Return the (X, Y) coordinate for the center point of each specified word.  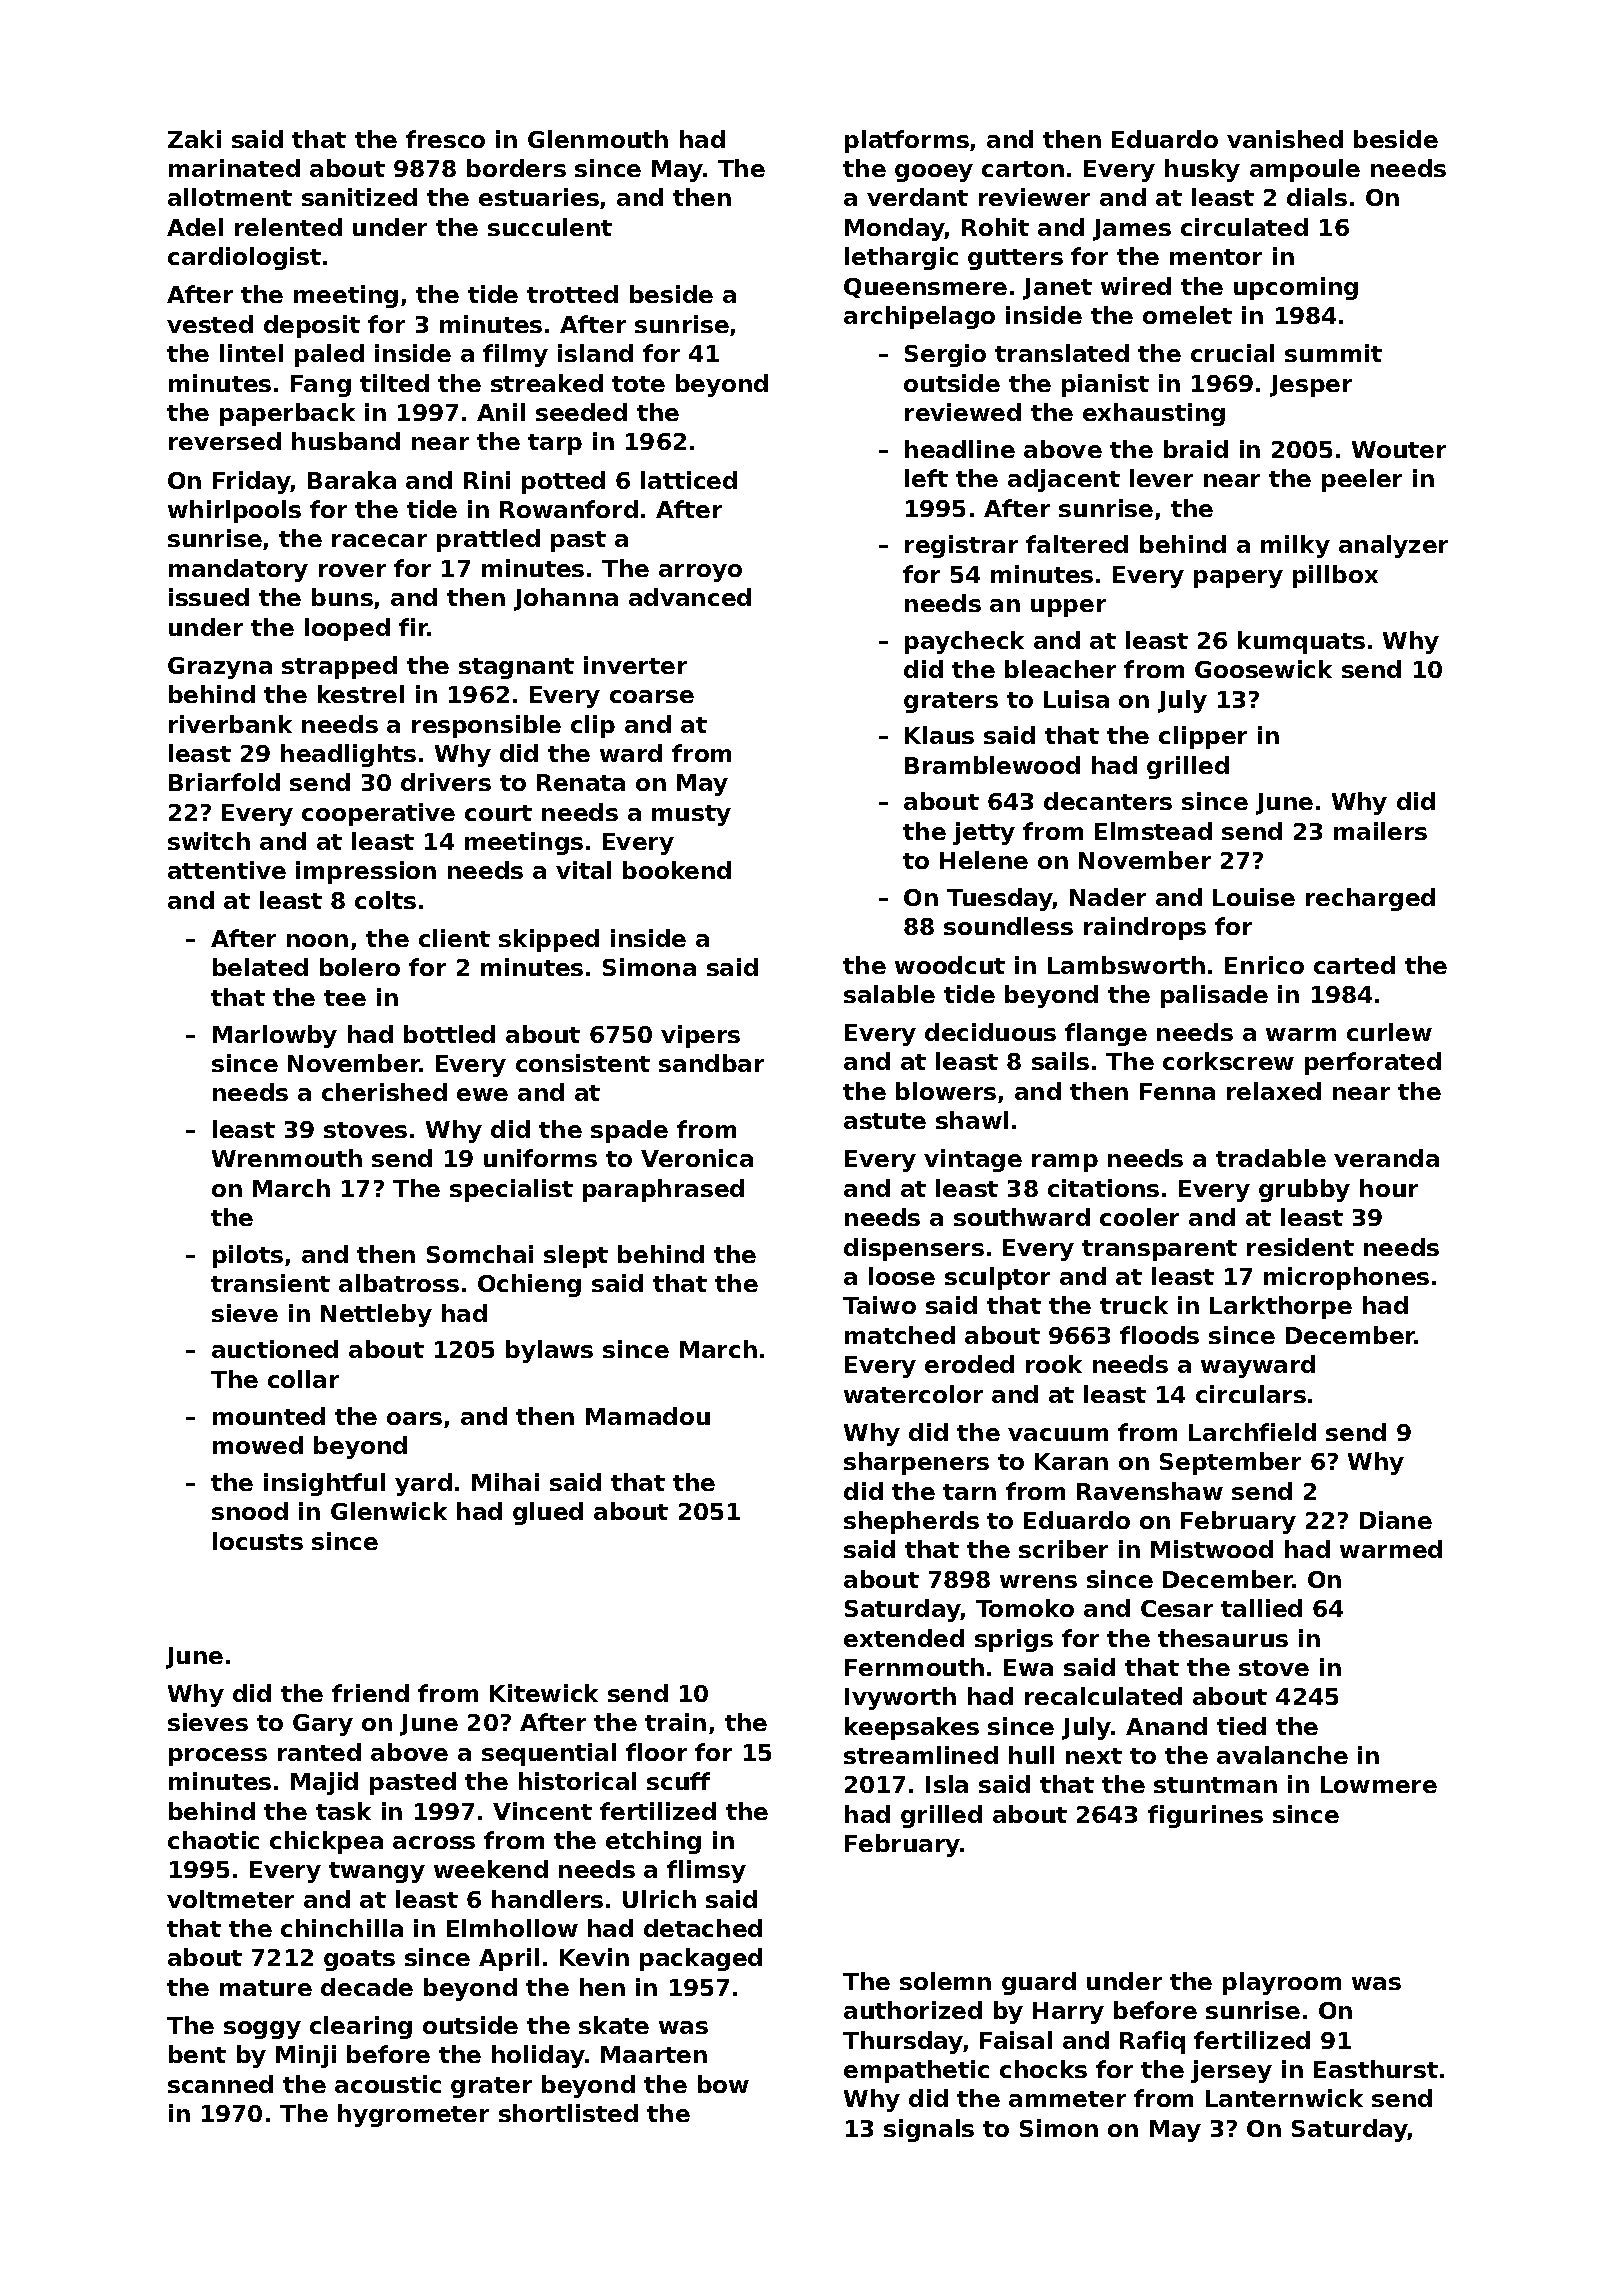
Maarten (654, 2054)
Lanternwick (1284, 2098)
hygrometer (413, 2115)
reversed (225, 441)
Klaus (939, 735)
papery (1238, 579)
